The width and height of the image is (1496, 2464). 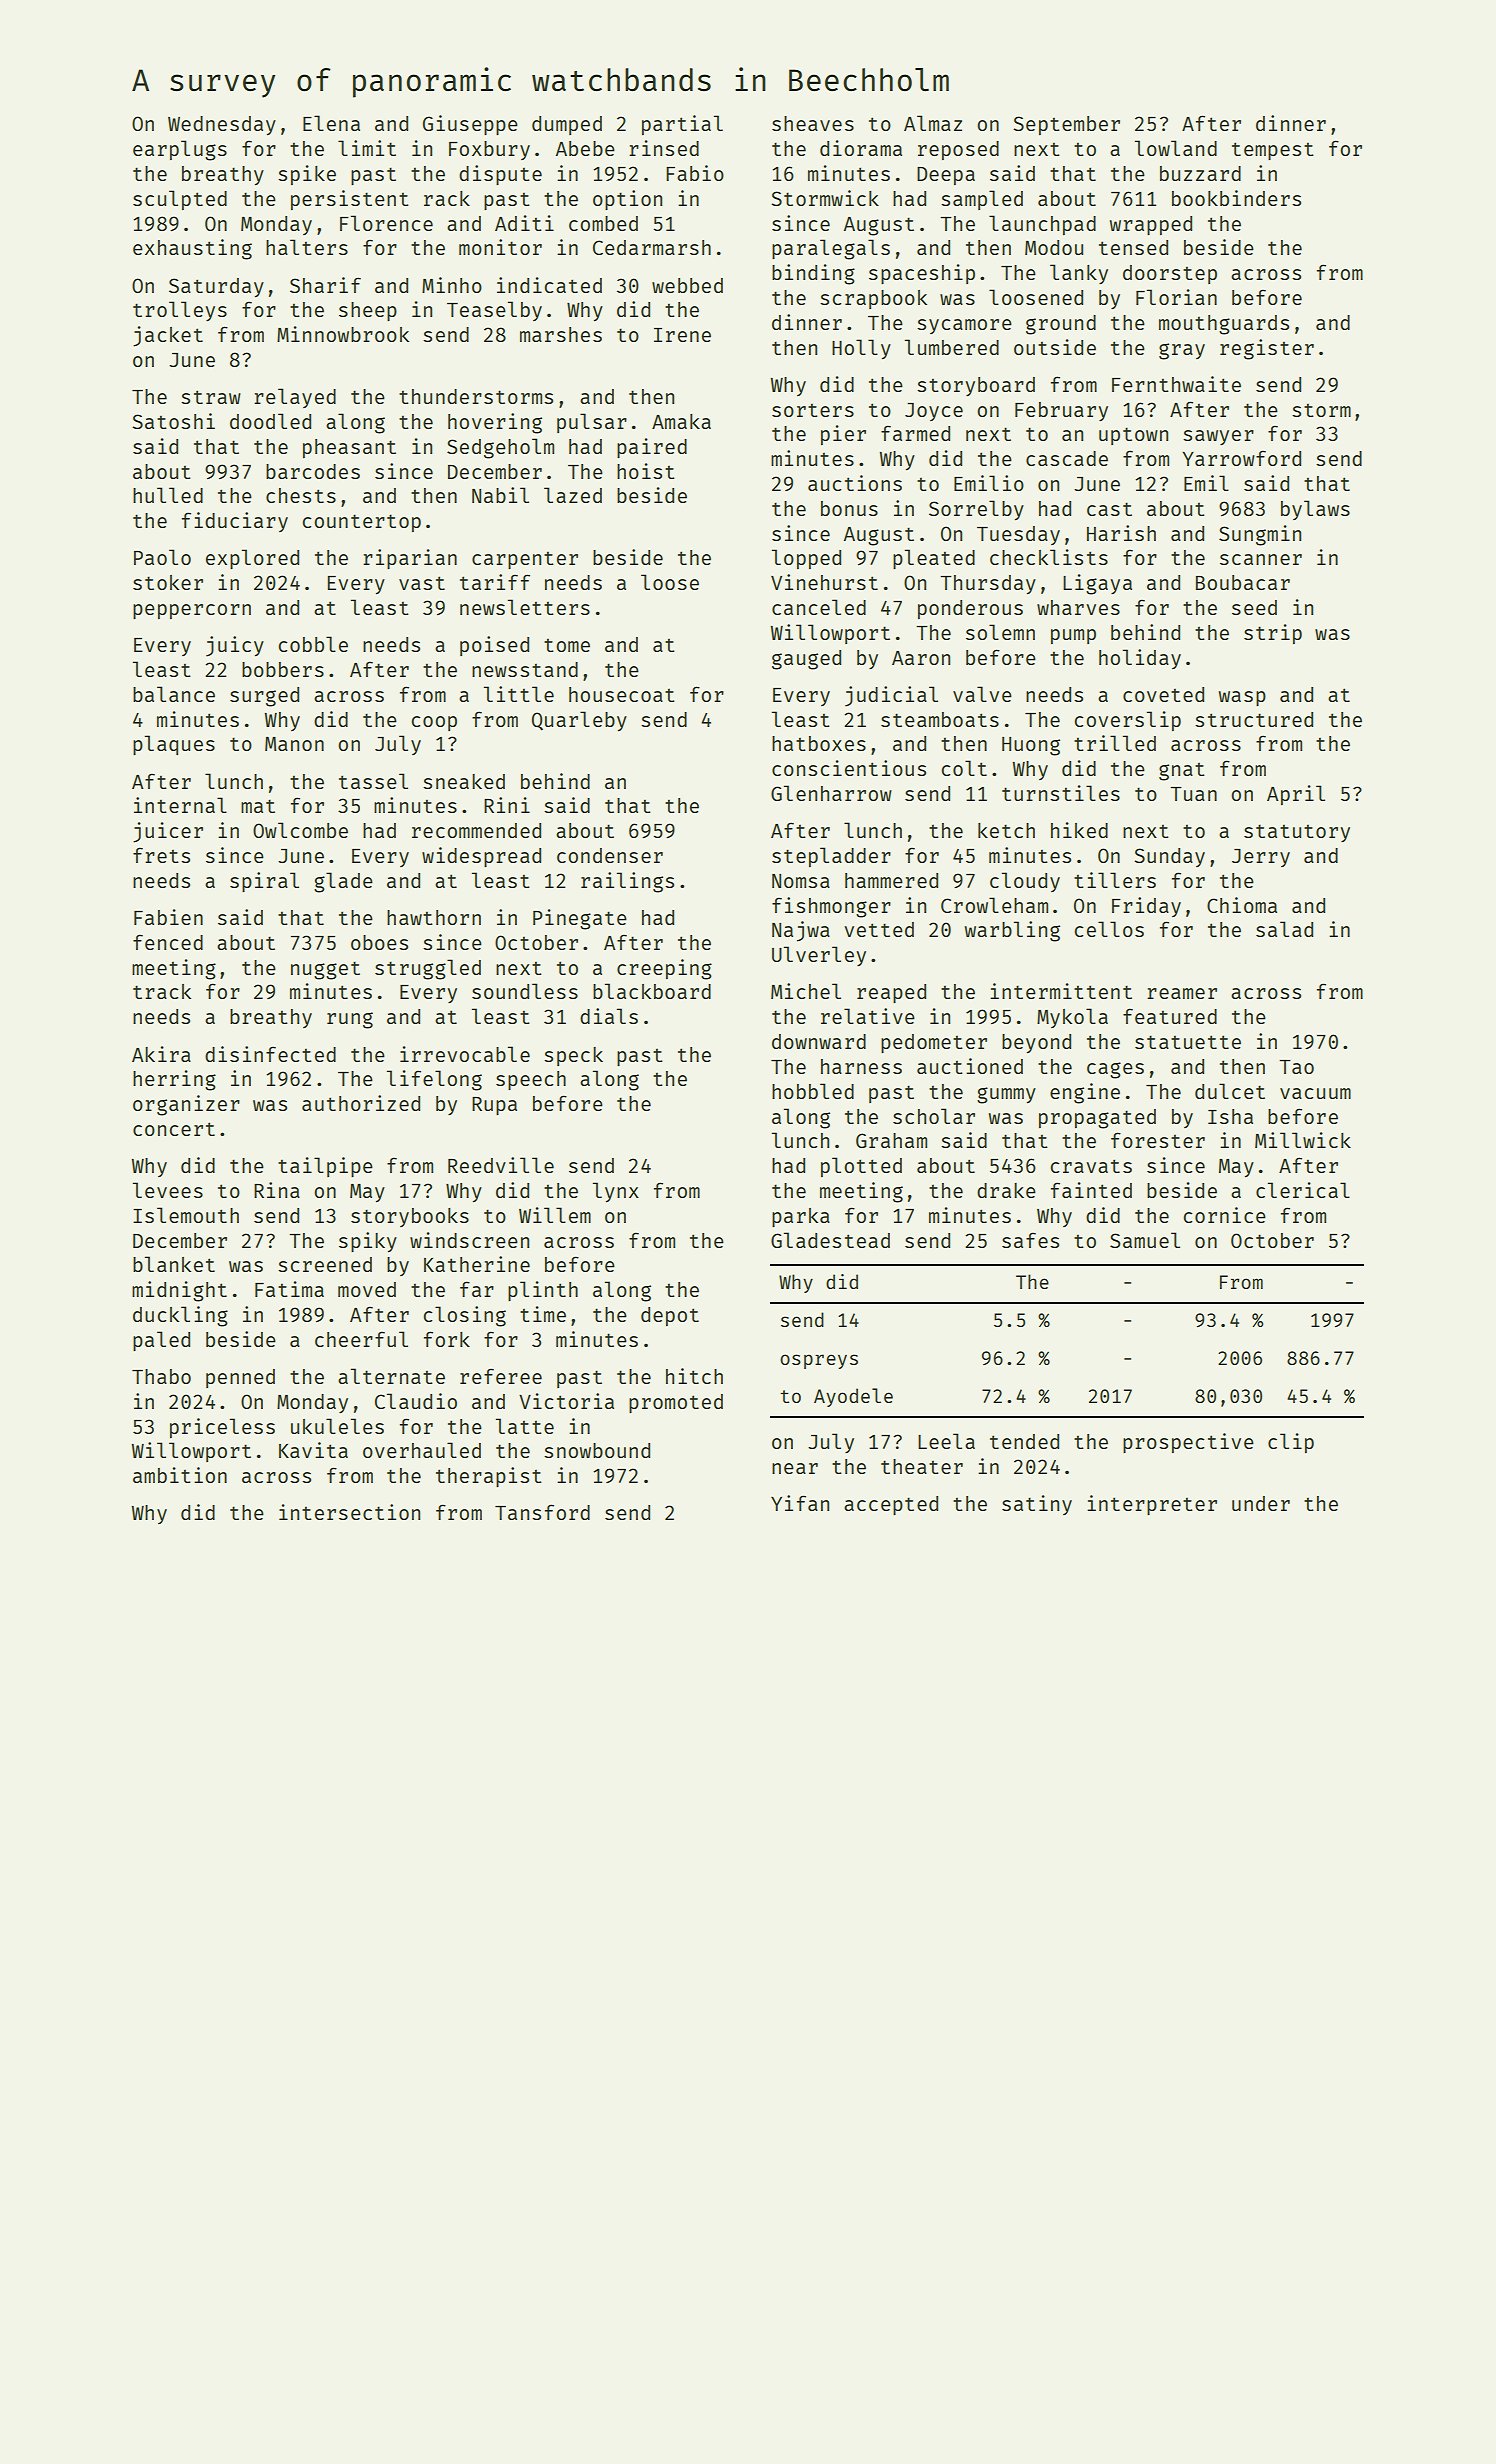 I want to click on clip, so click(x=1291, y=1443).
